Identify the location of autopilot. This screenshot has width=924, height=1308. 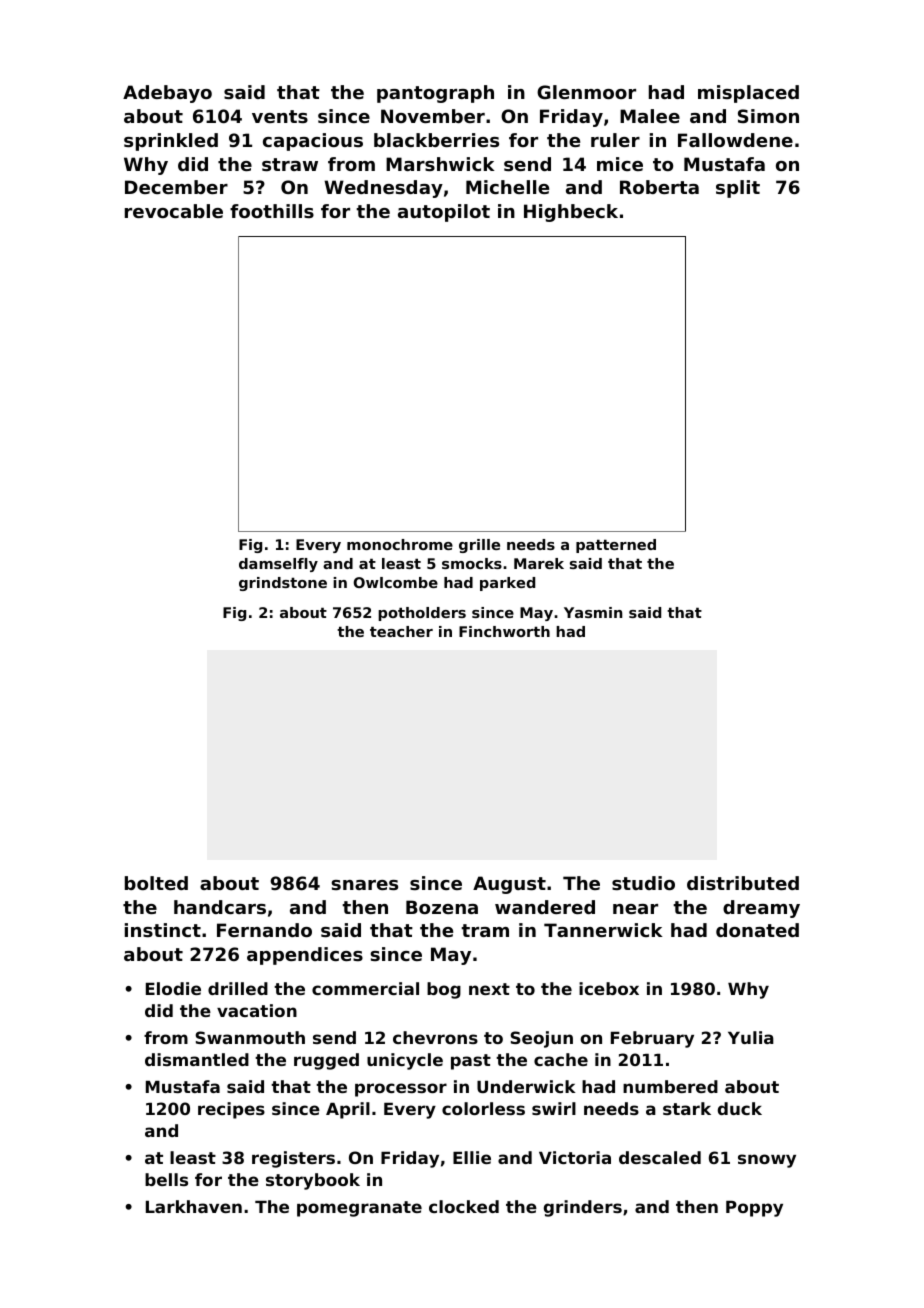
(444, 213).
